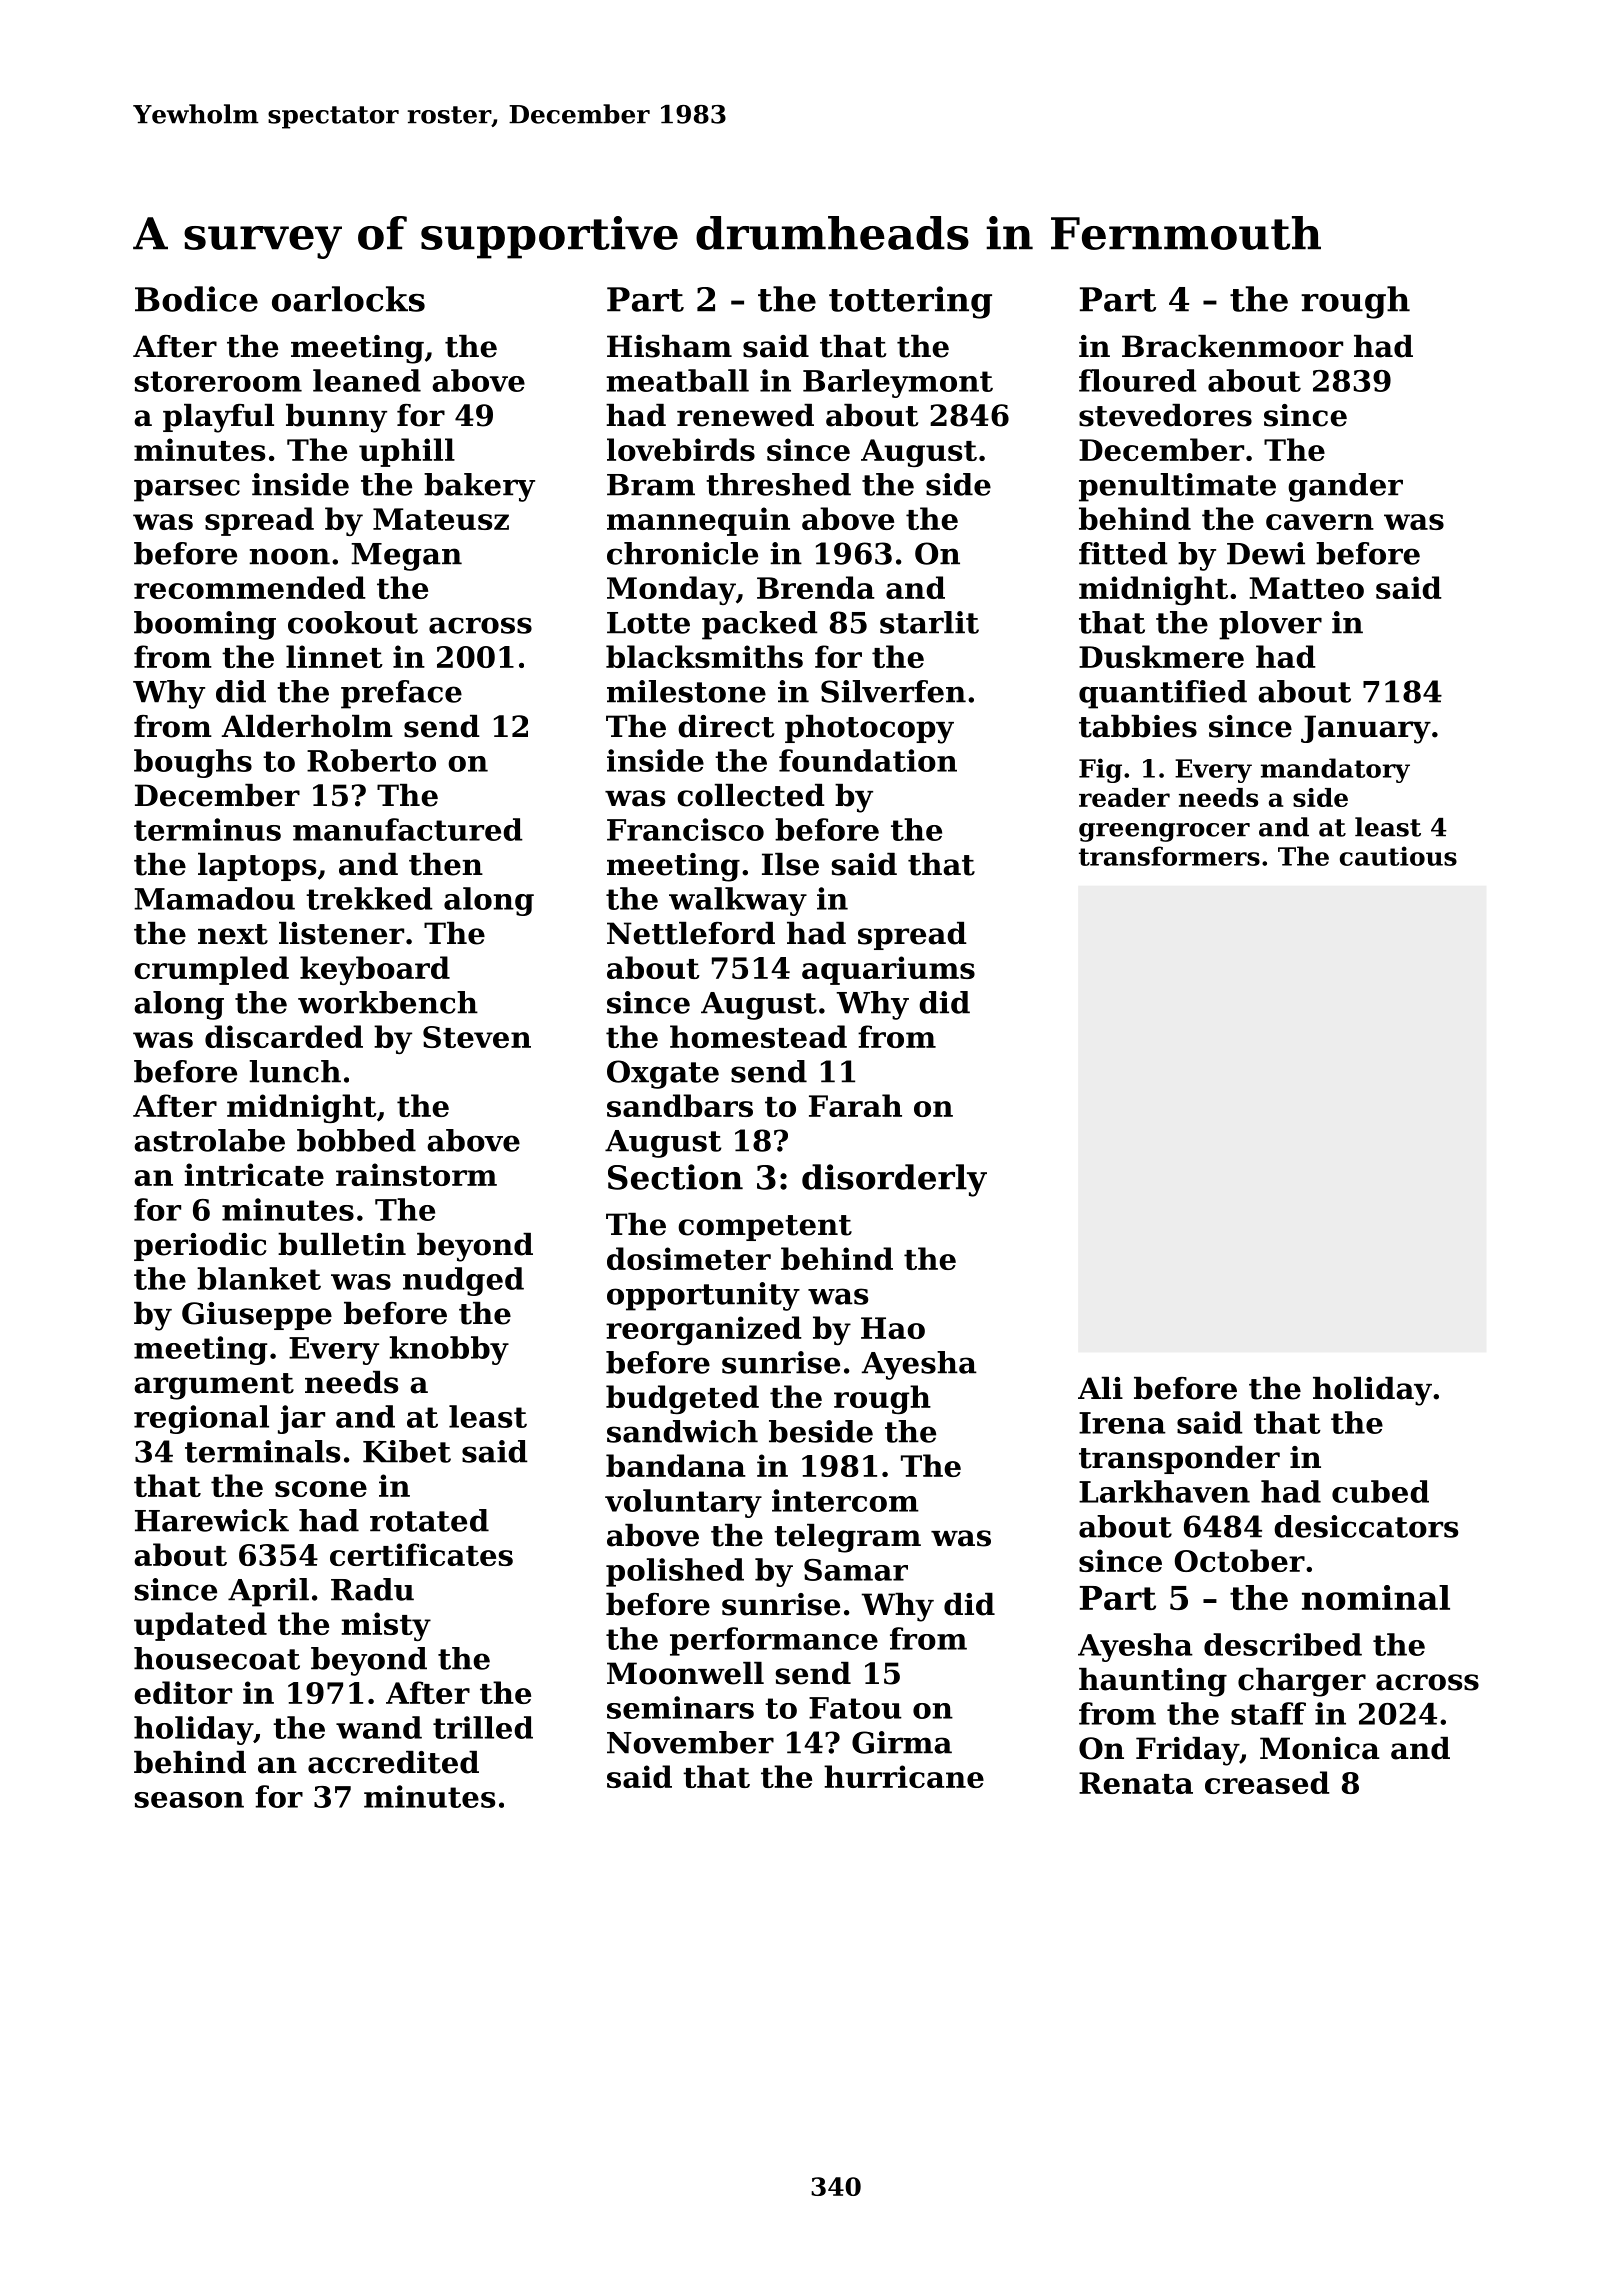  Describe the element at coordinates (904, 1776) in the document. I see `hurricane` at that location.
